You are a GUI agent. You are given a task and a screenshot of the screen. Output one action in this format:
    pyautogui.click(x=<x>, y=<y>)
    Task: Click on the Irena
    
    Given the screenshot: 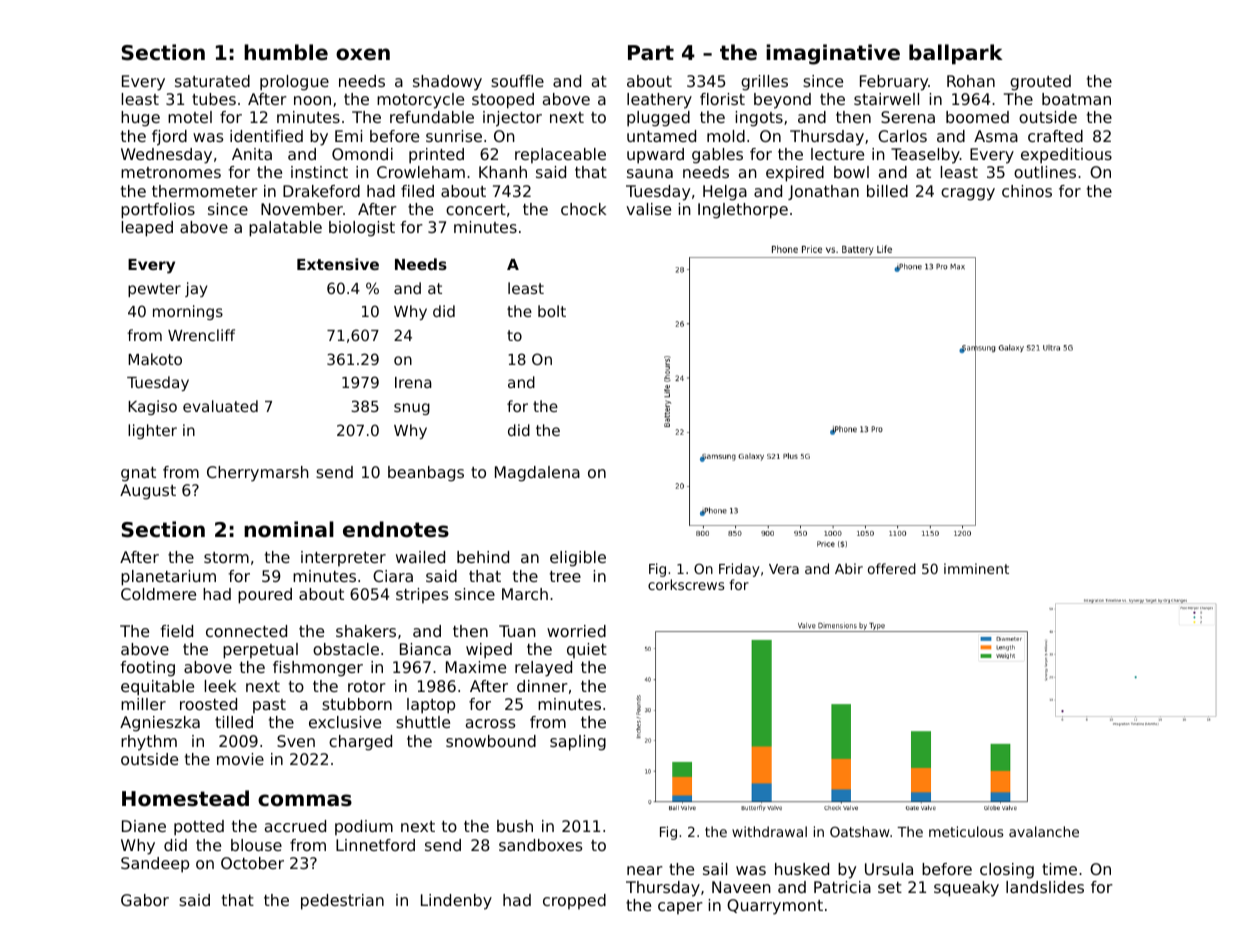 What is the action you would take?
    pyautogui.click(x=413, y=382)
